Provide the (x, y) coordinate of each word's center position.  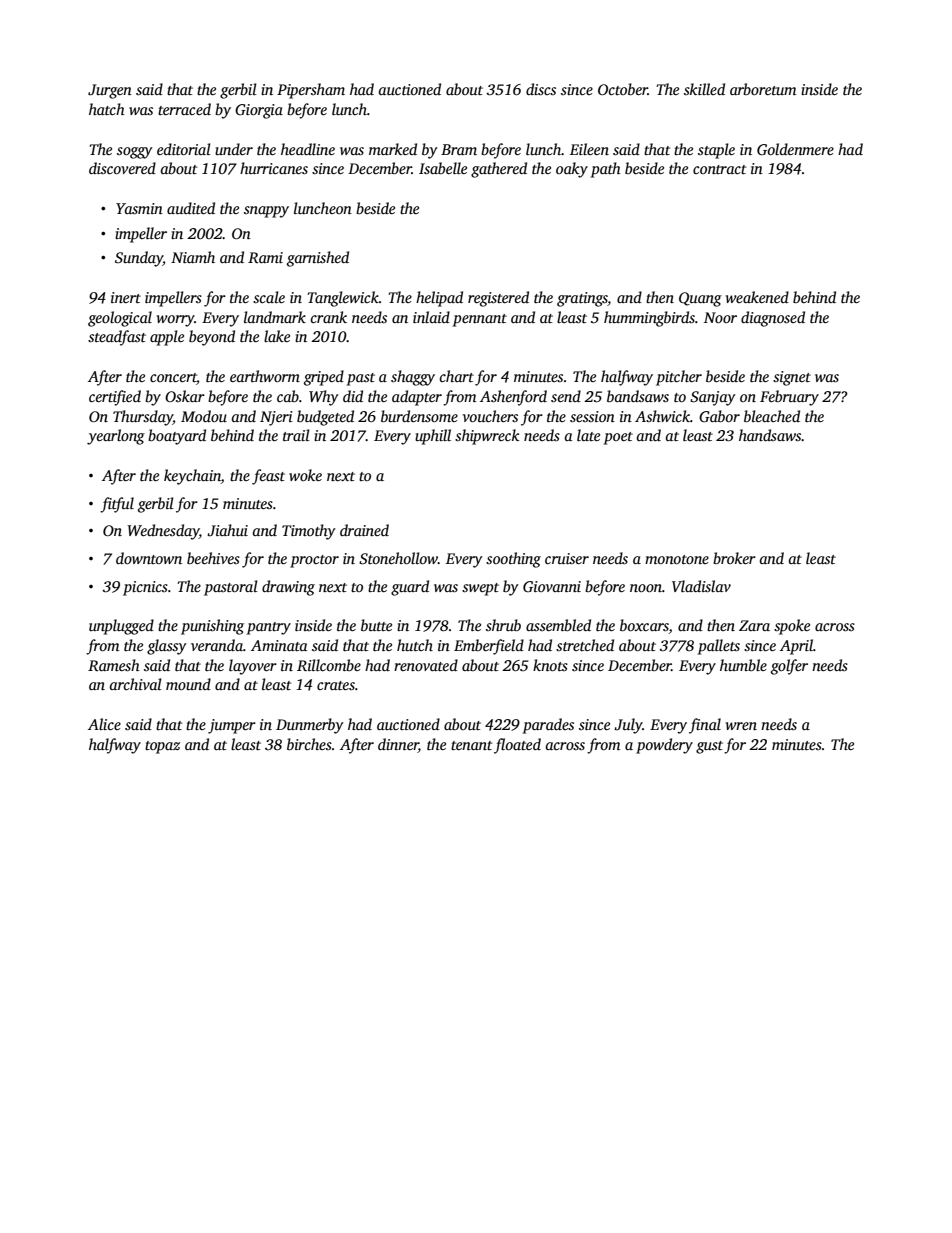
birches (309, 744)
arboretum (763, 89)
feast (268, 477)
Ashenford (513, 398)
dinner (398, 745)
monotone (677, 559)
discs (541, 89)
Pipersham (311, 91)
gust (709, 747)
